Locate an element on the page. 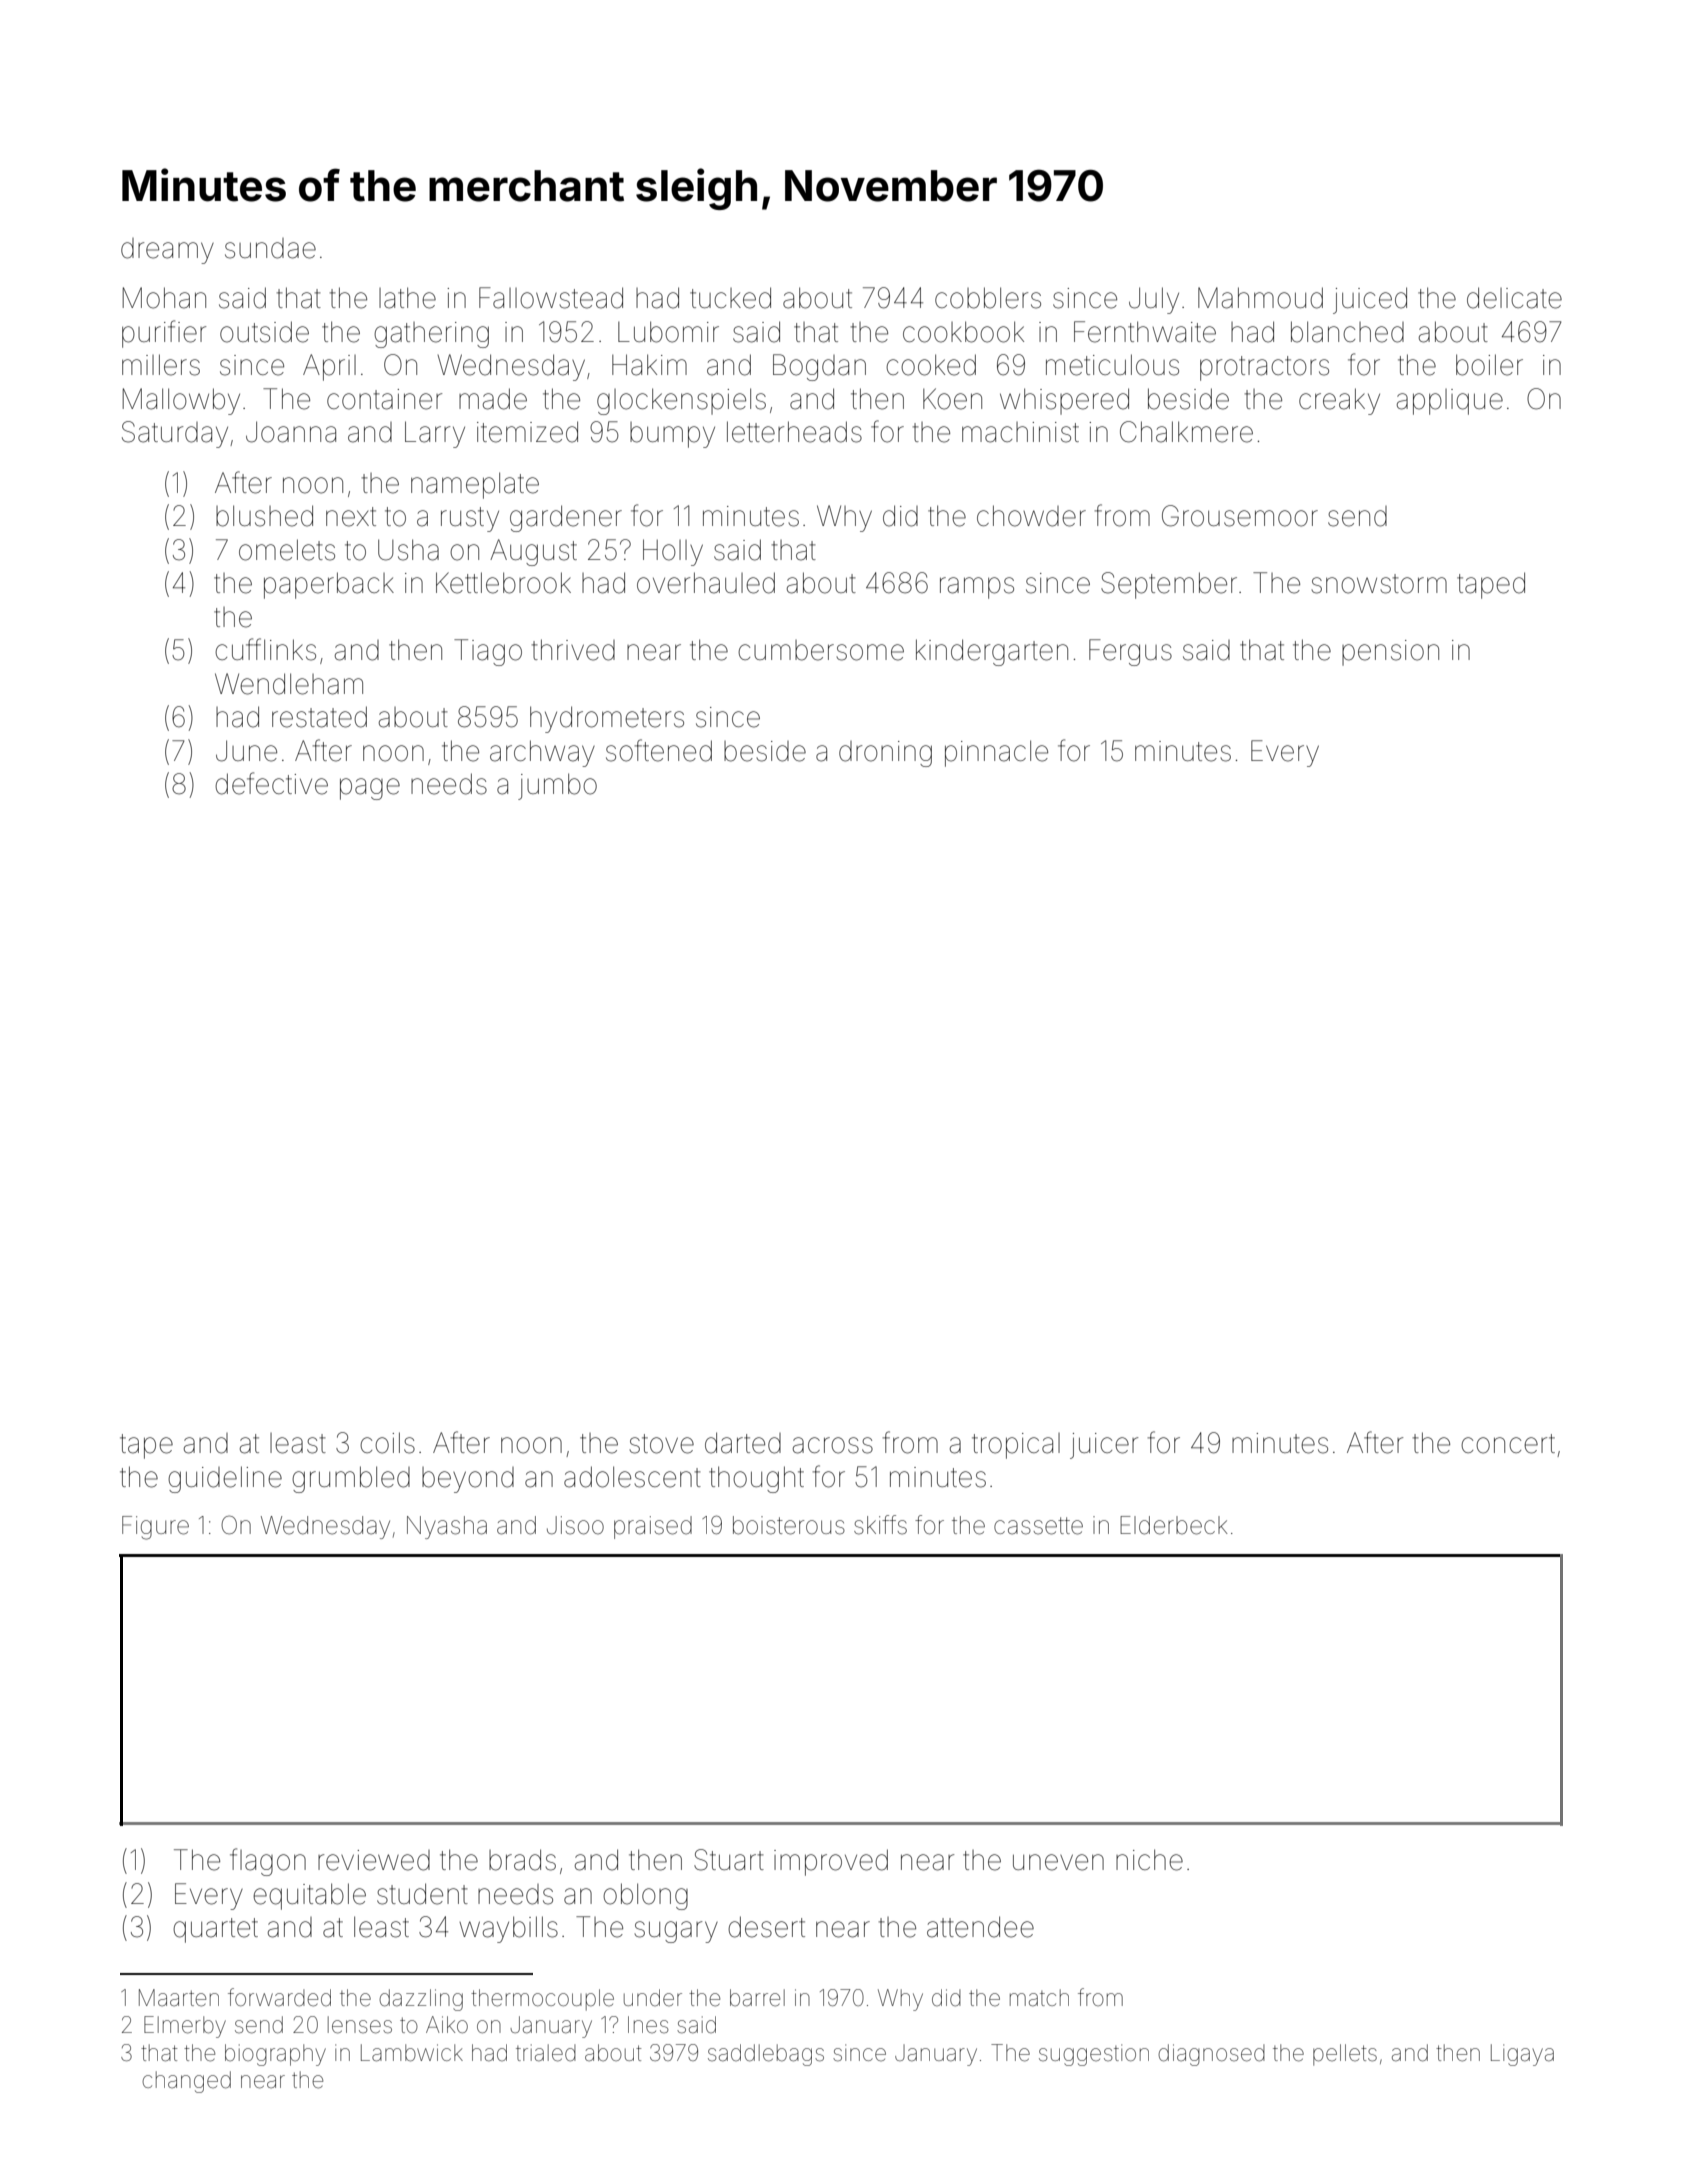  nameplate is located at coordinates (475, 485).
